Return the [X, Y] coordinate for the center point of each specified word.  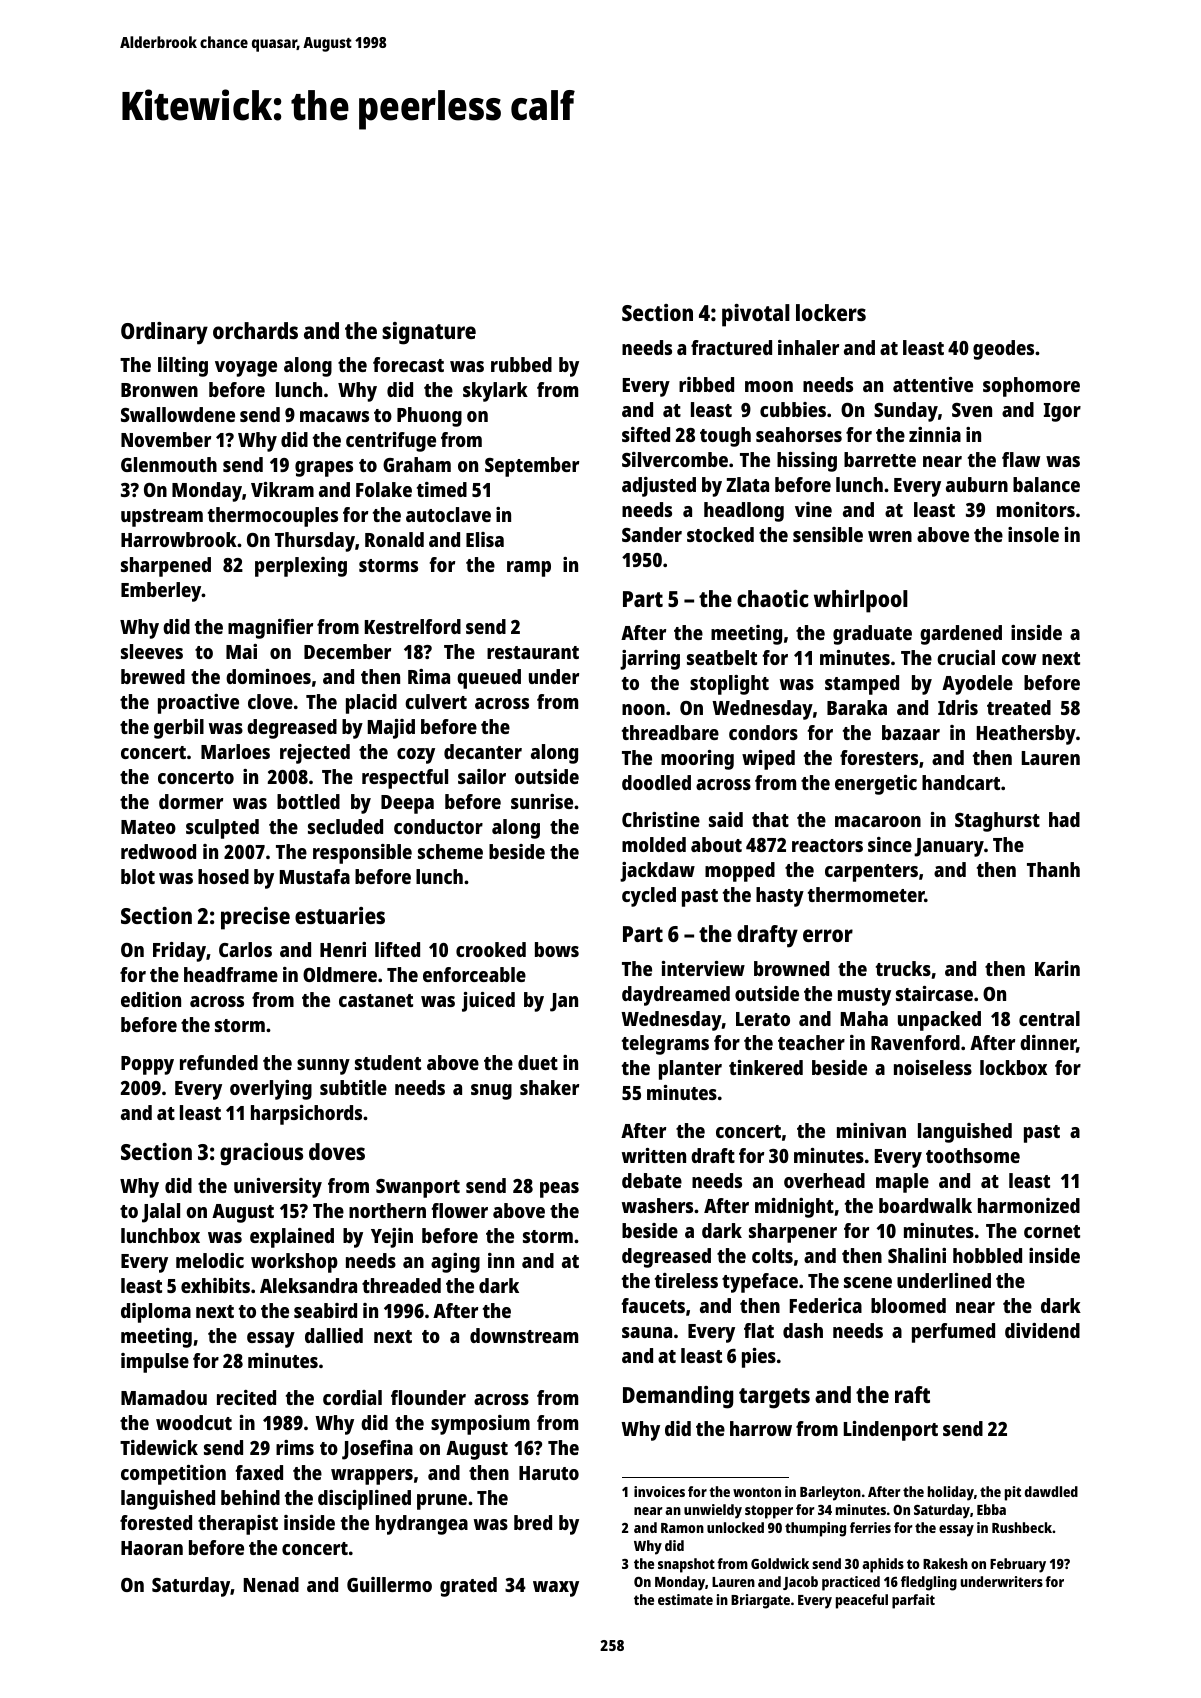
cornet [1052, 1231]
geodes [1003, 350]
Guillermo [389, 1584]
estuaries [340, 915]
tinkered [766, 1067]
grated [468, 1587]
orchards [255, 330]
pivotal [756, 315]
